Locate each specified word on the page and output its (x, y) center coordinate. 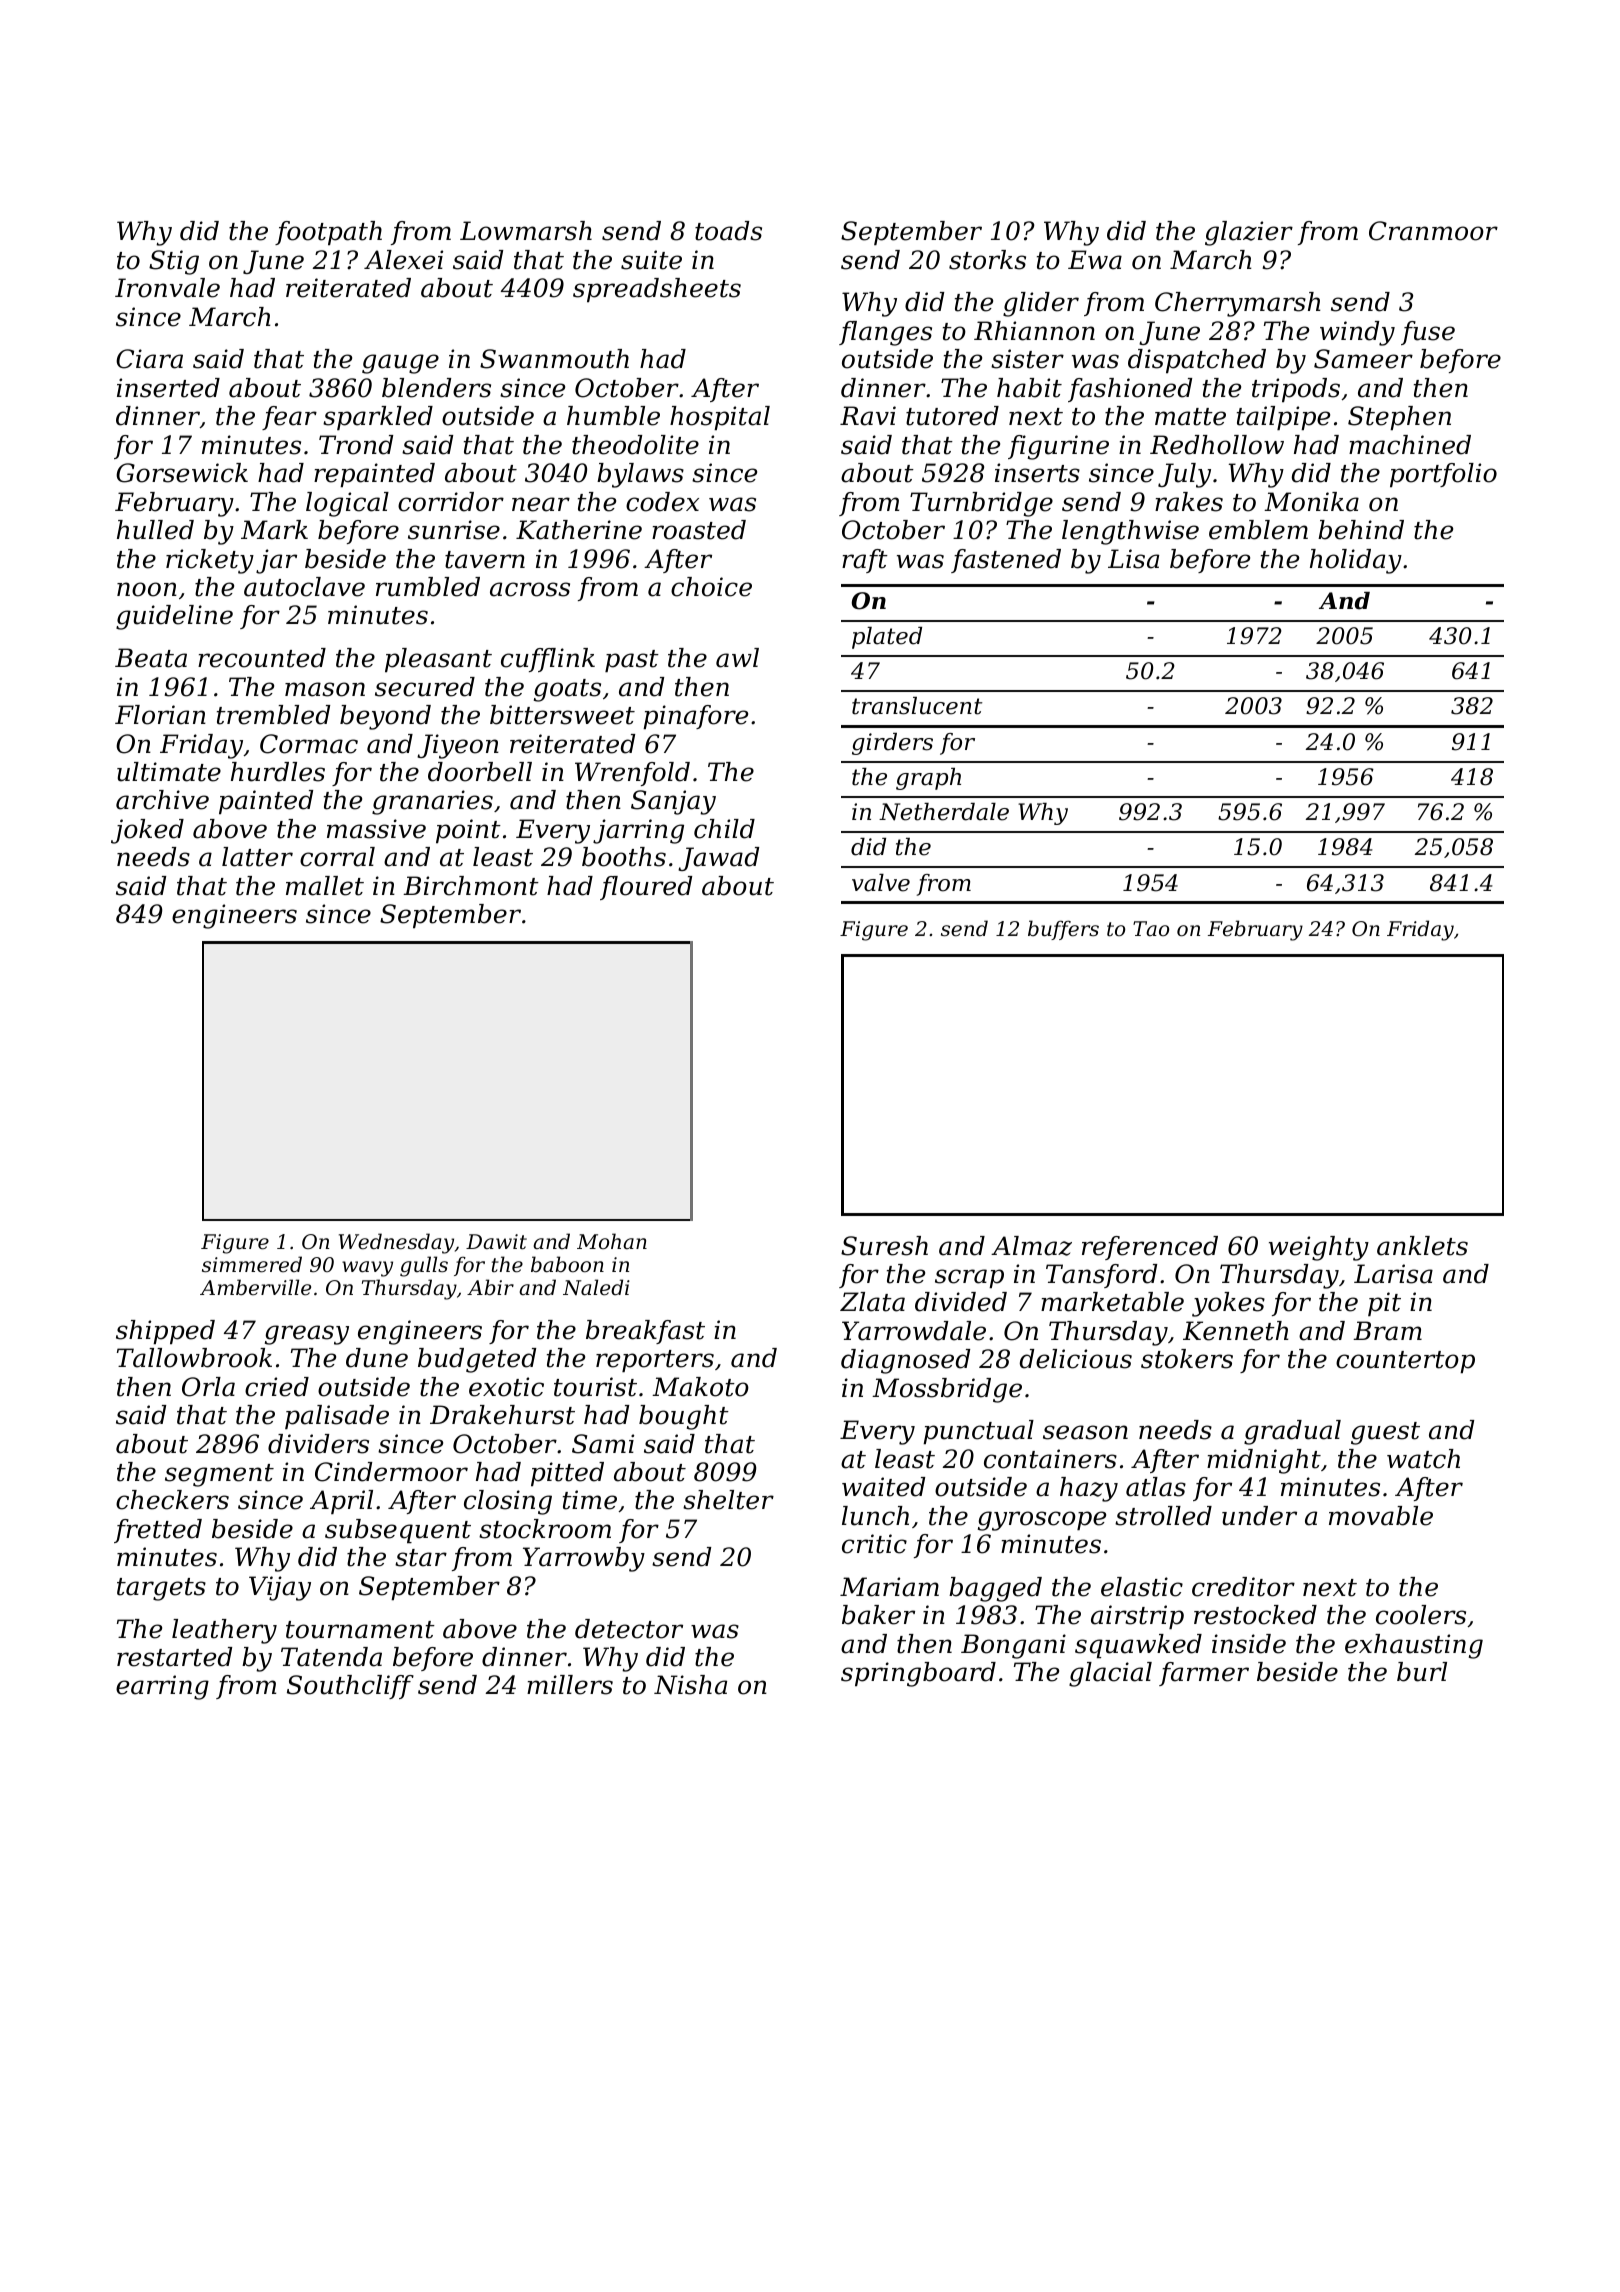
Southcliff (350, 1687)
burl (1422, 1672)
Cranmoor (1433, 231)
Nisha (690, 1685)
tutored (952, 416)
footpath (328, 233)
